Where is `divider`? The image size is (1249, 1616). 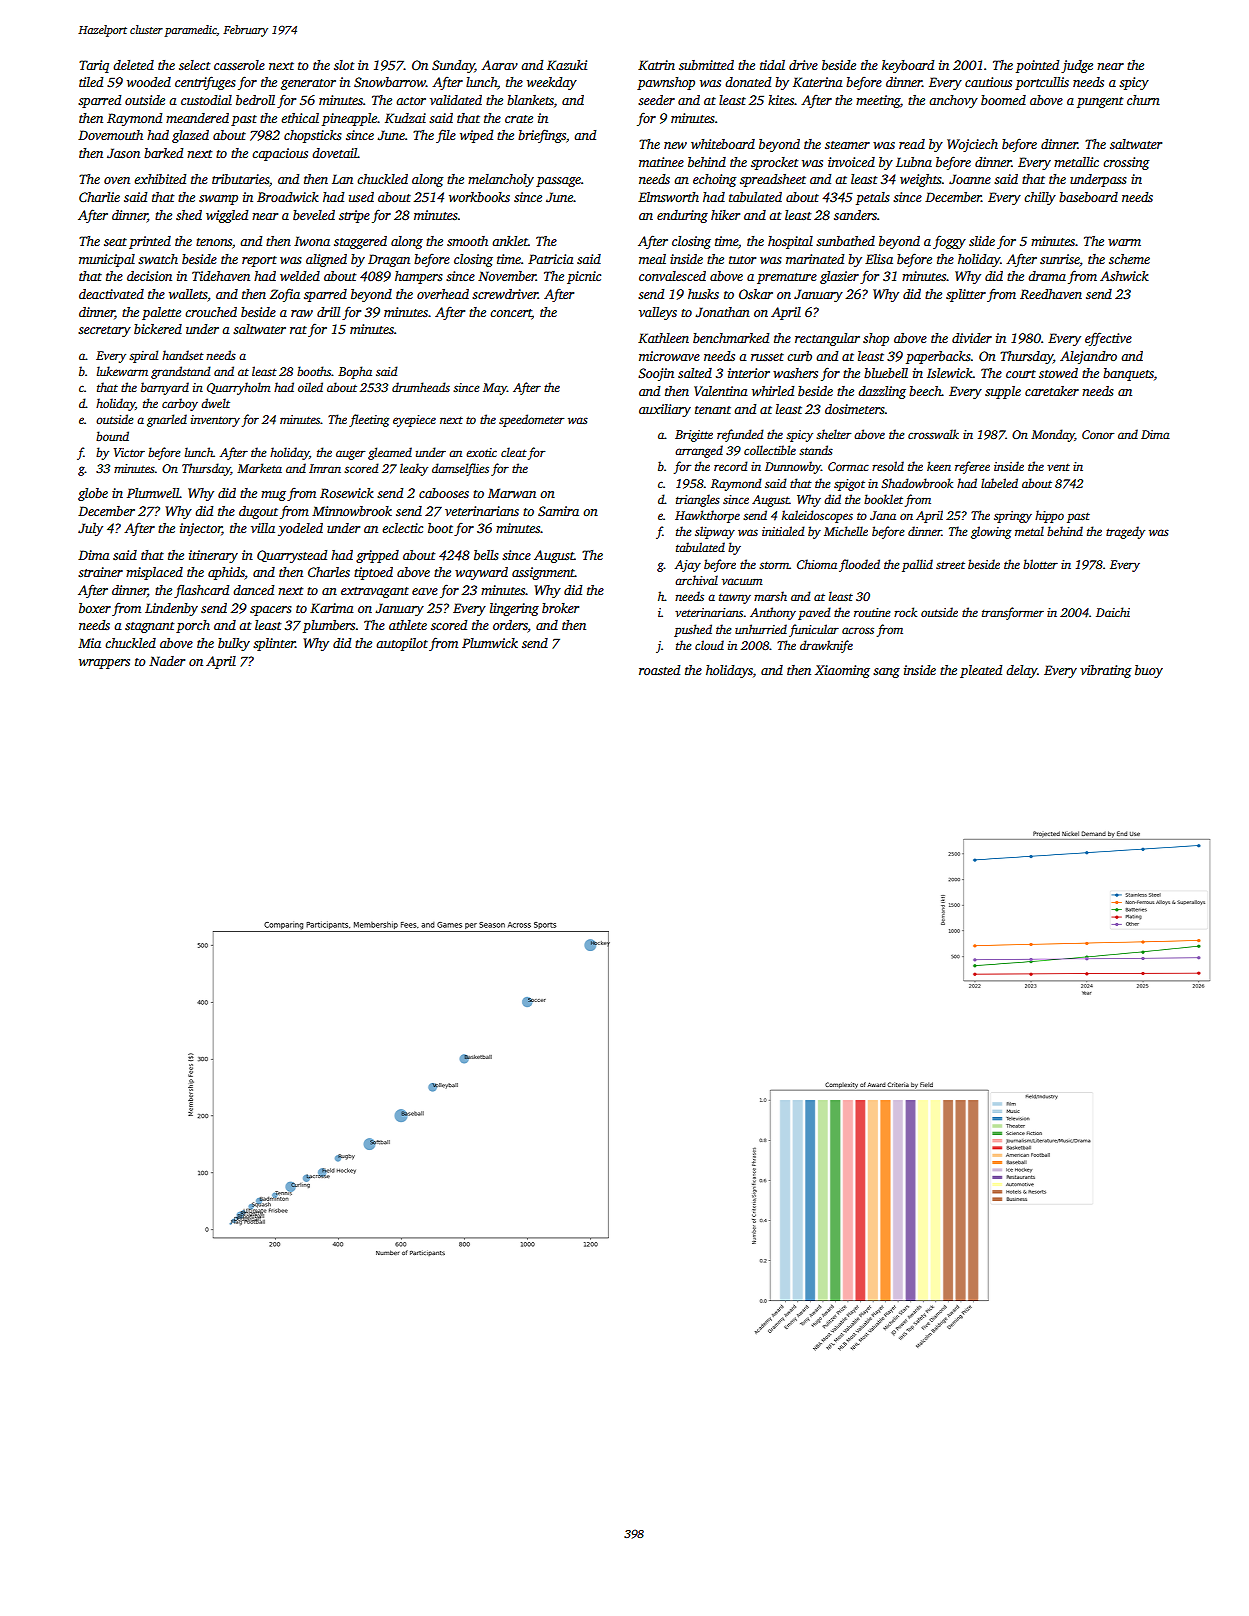
divider is located at coordinates (972, 338).
